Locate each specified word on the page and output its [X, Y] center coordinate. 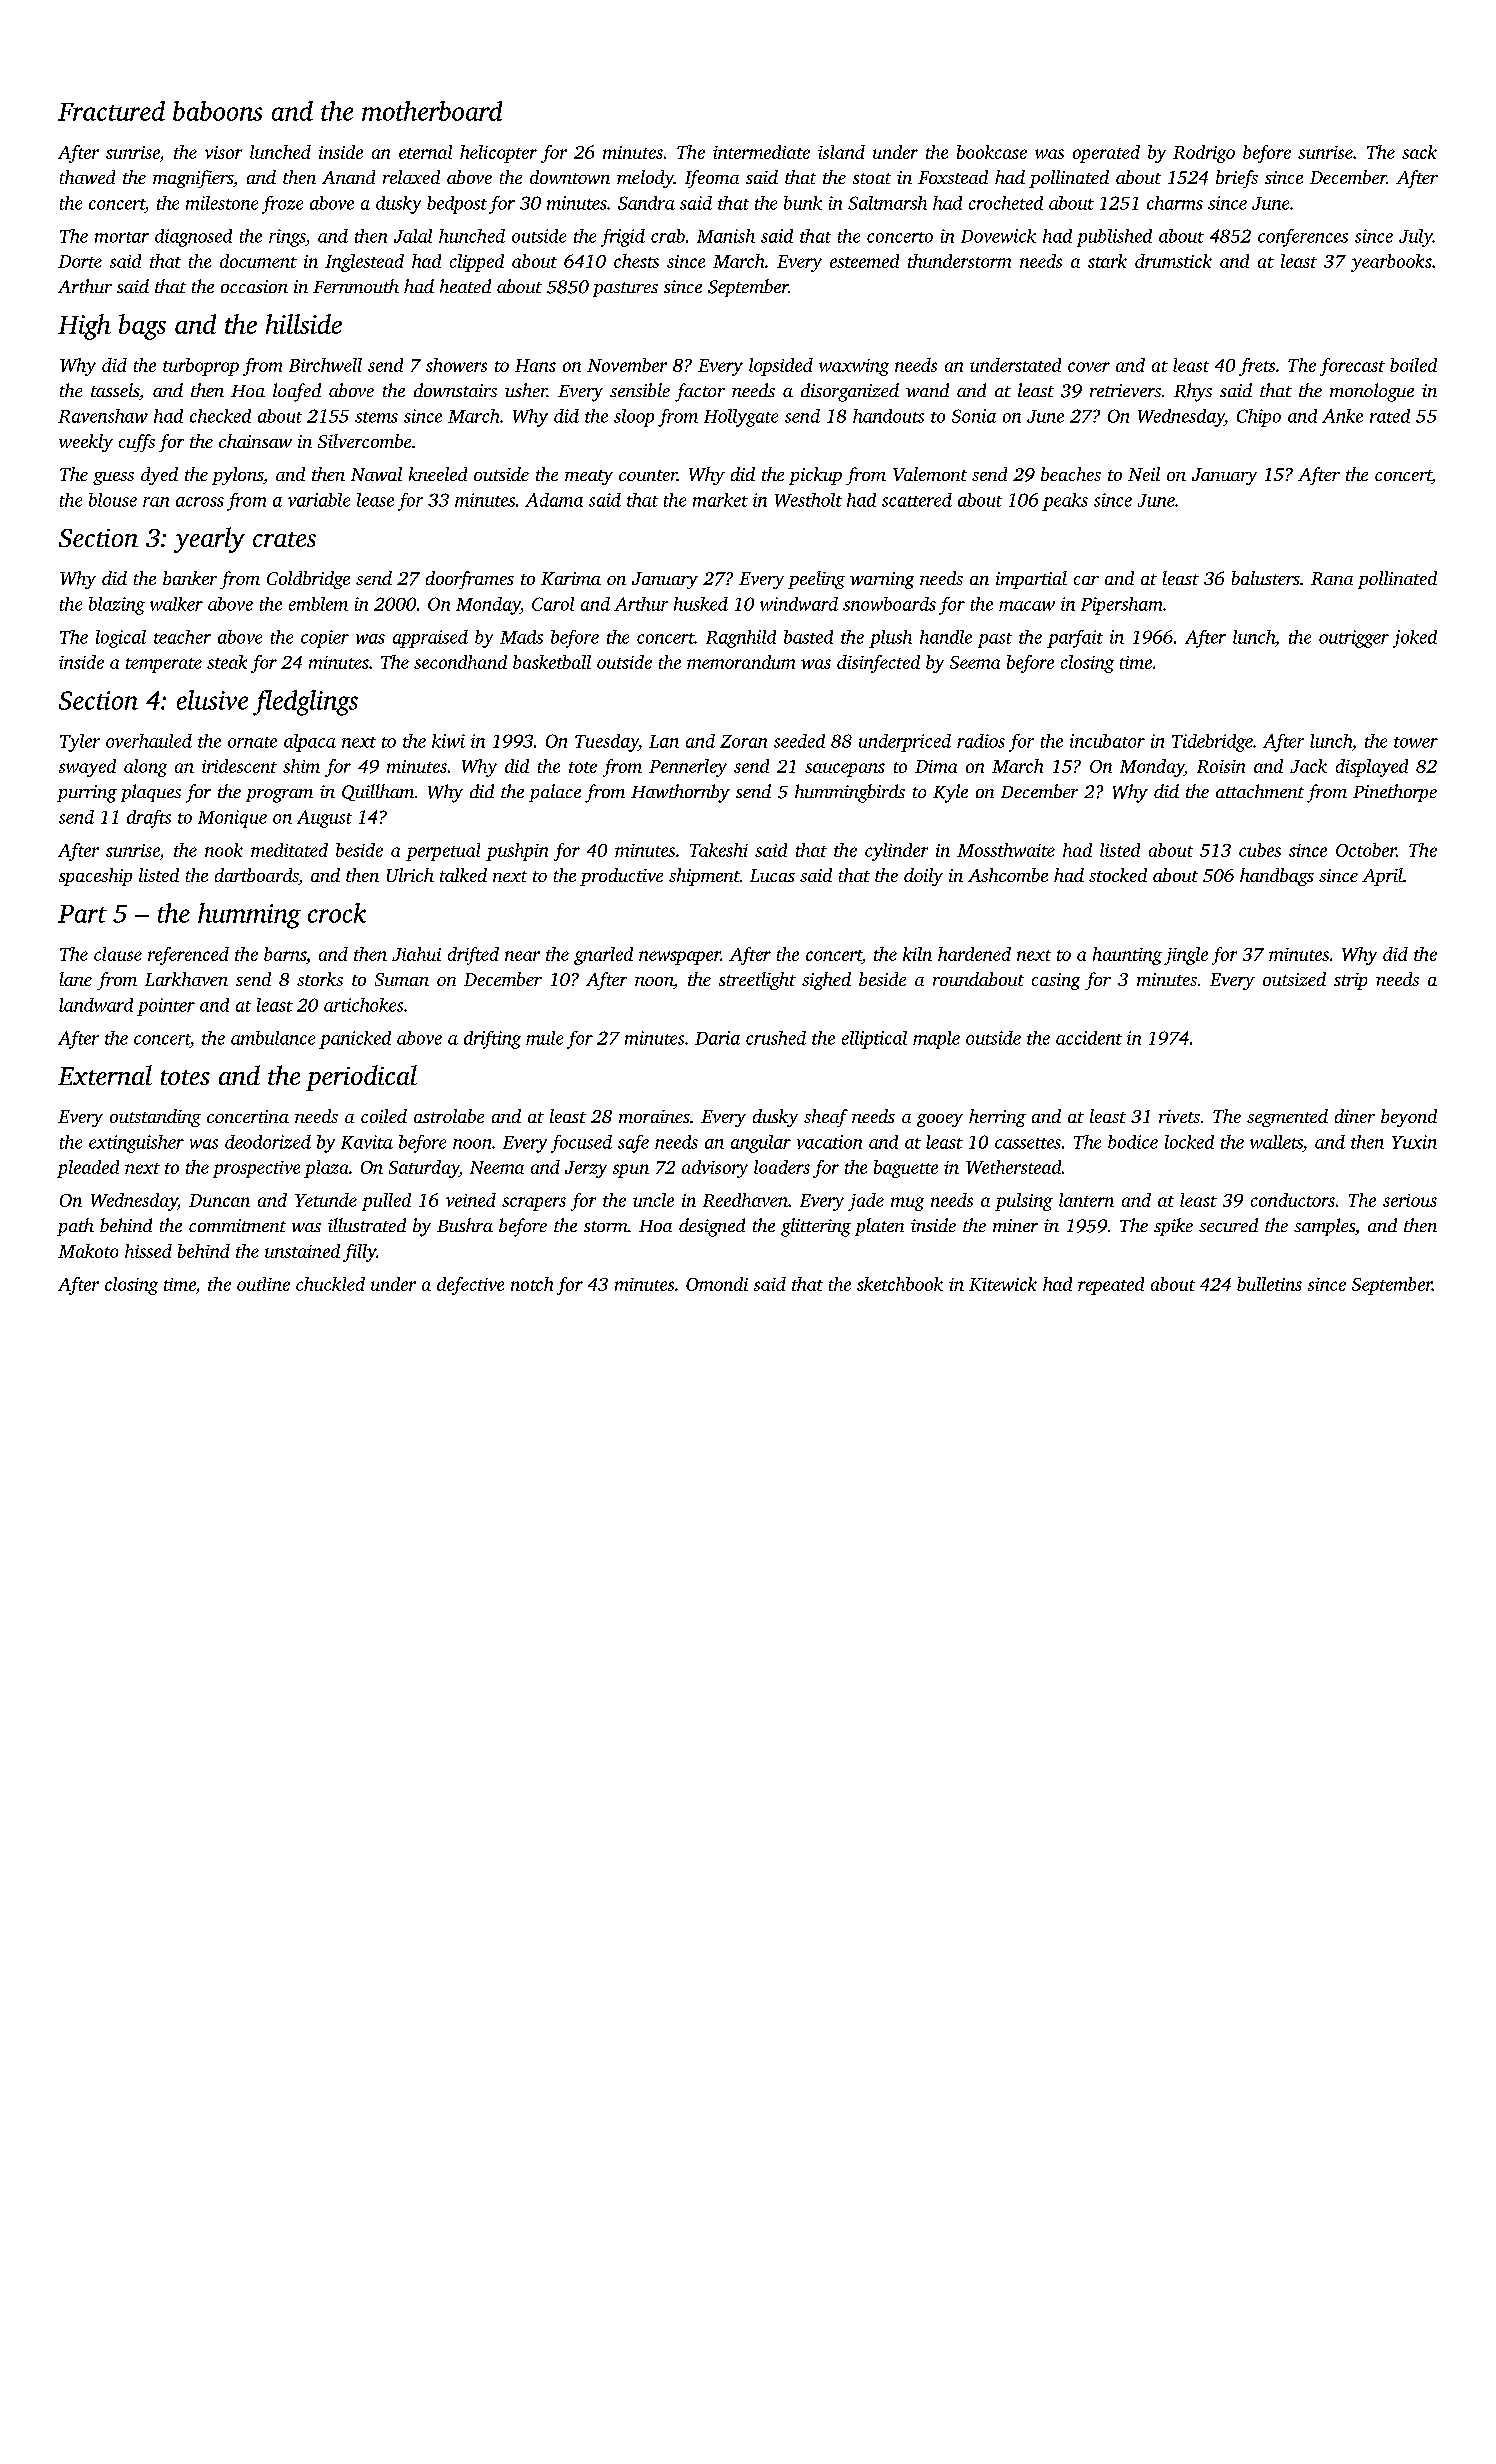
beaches [1071, 474]
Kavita [367, 1142]
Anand [348, 177]
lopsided [781, 367]
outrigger [1354, 639]
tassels [115, 390]
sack [1419, 152]
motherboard [432, 111]
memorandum [741, 662]
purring [87, 794]
